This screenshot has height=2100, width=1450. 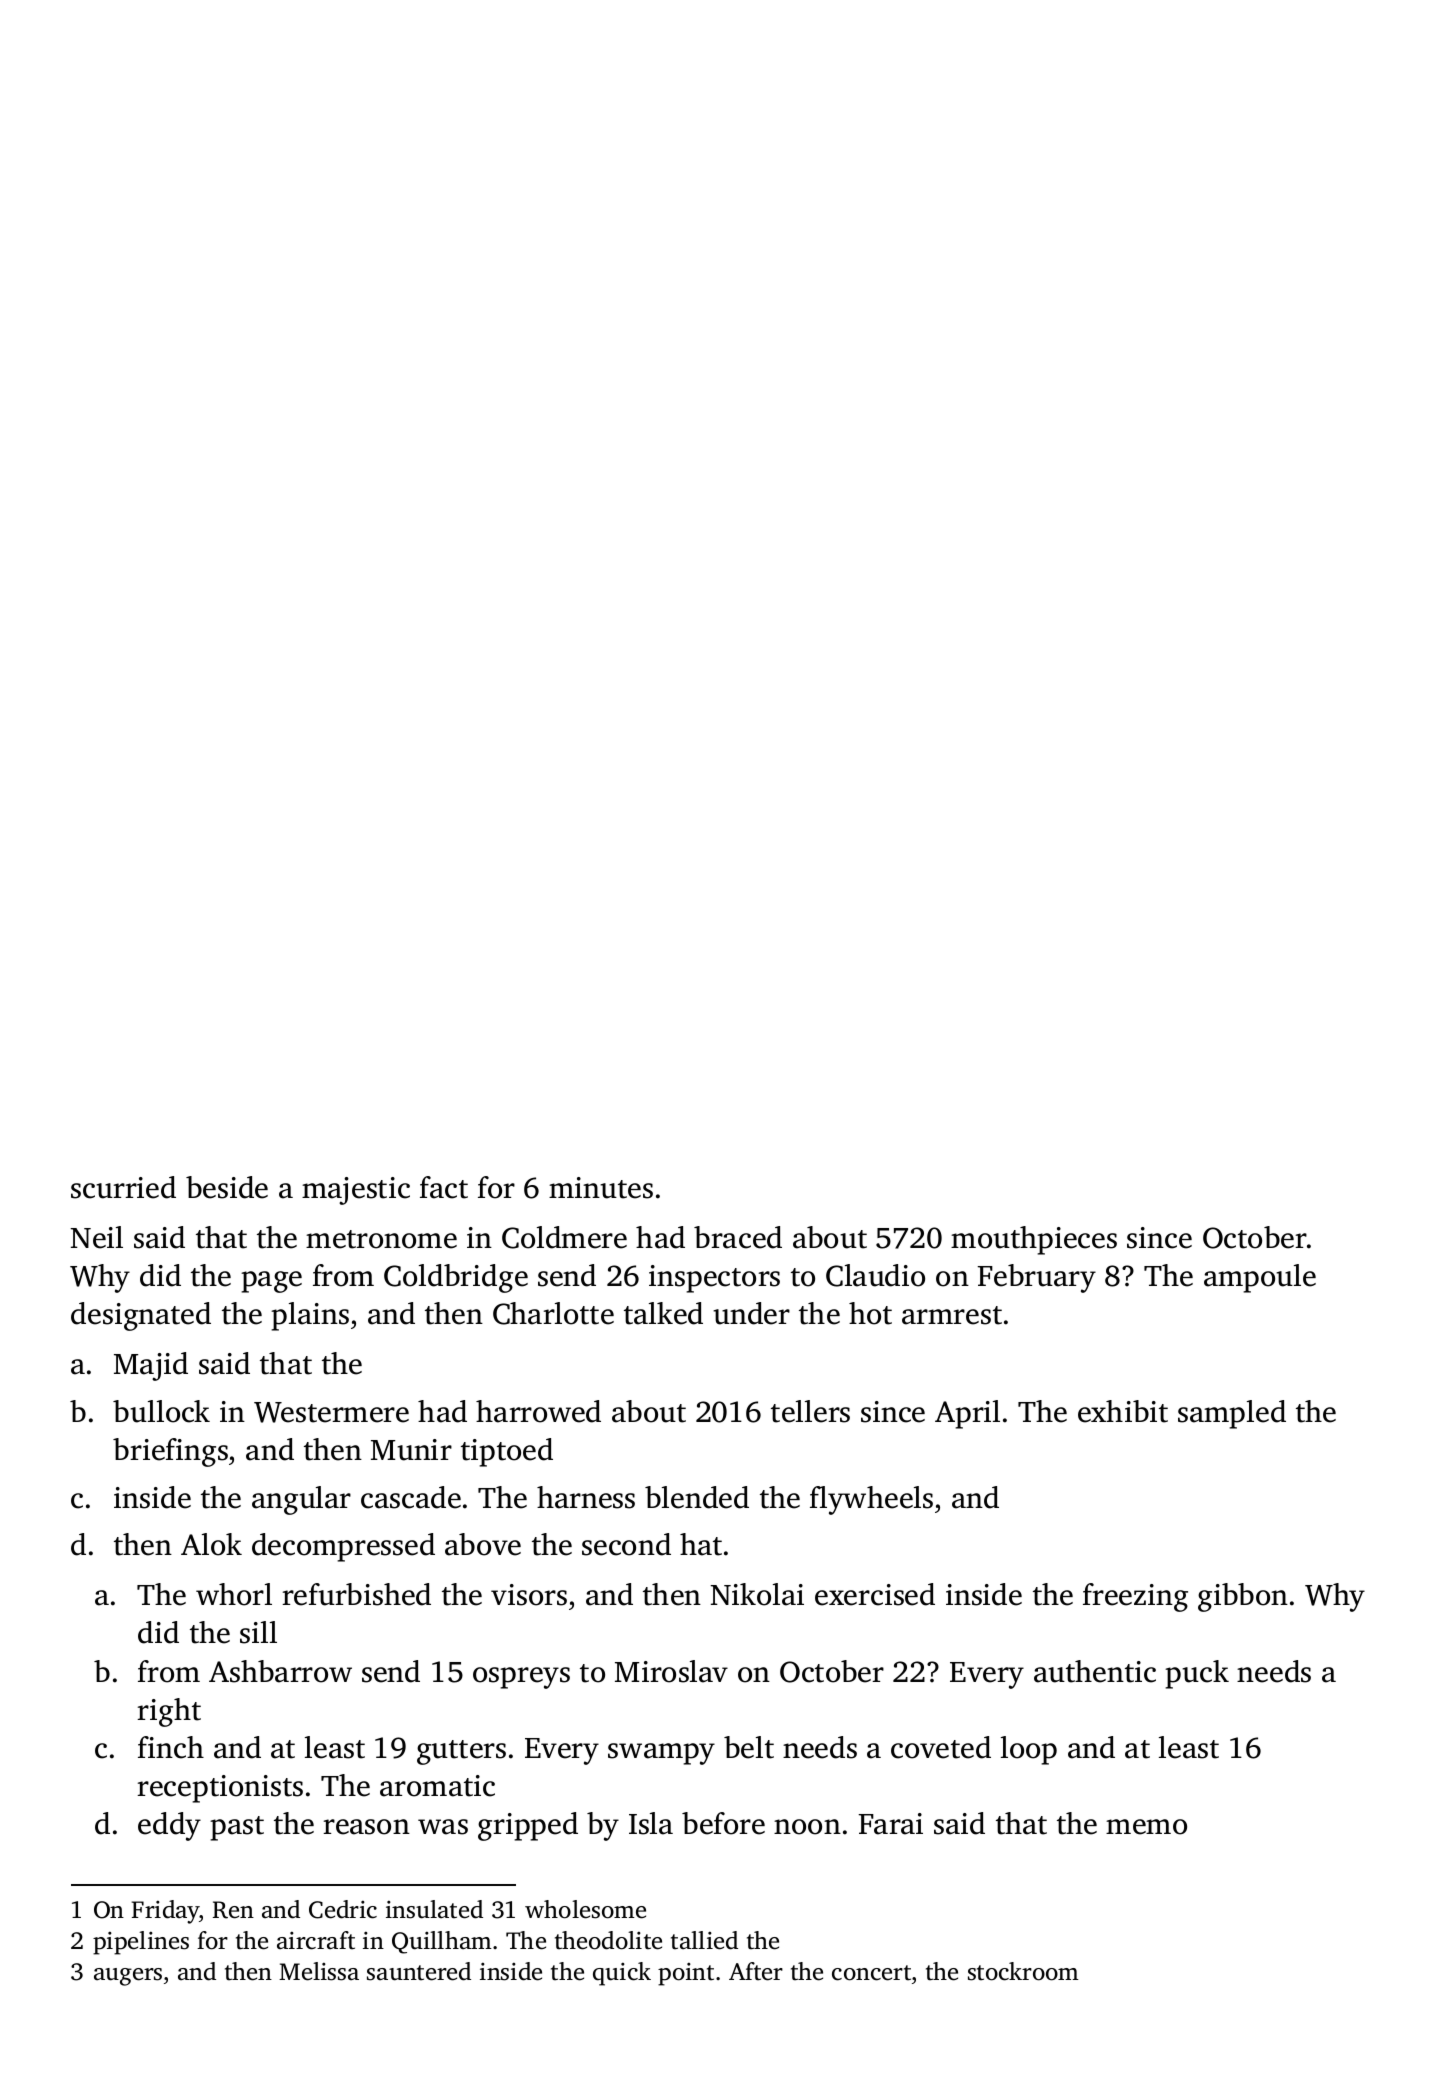 What do you see at coordinates (1034, 1240) in the screenshot?
I see `mouthpieces` at bounding box center [1034, 1240].
